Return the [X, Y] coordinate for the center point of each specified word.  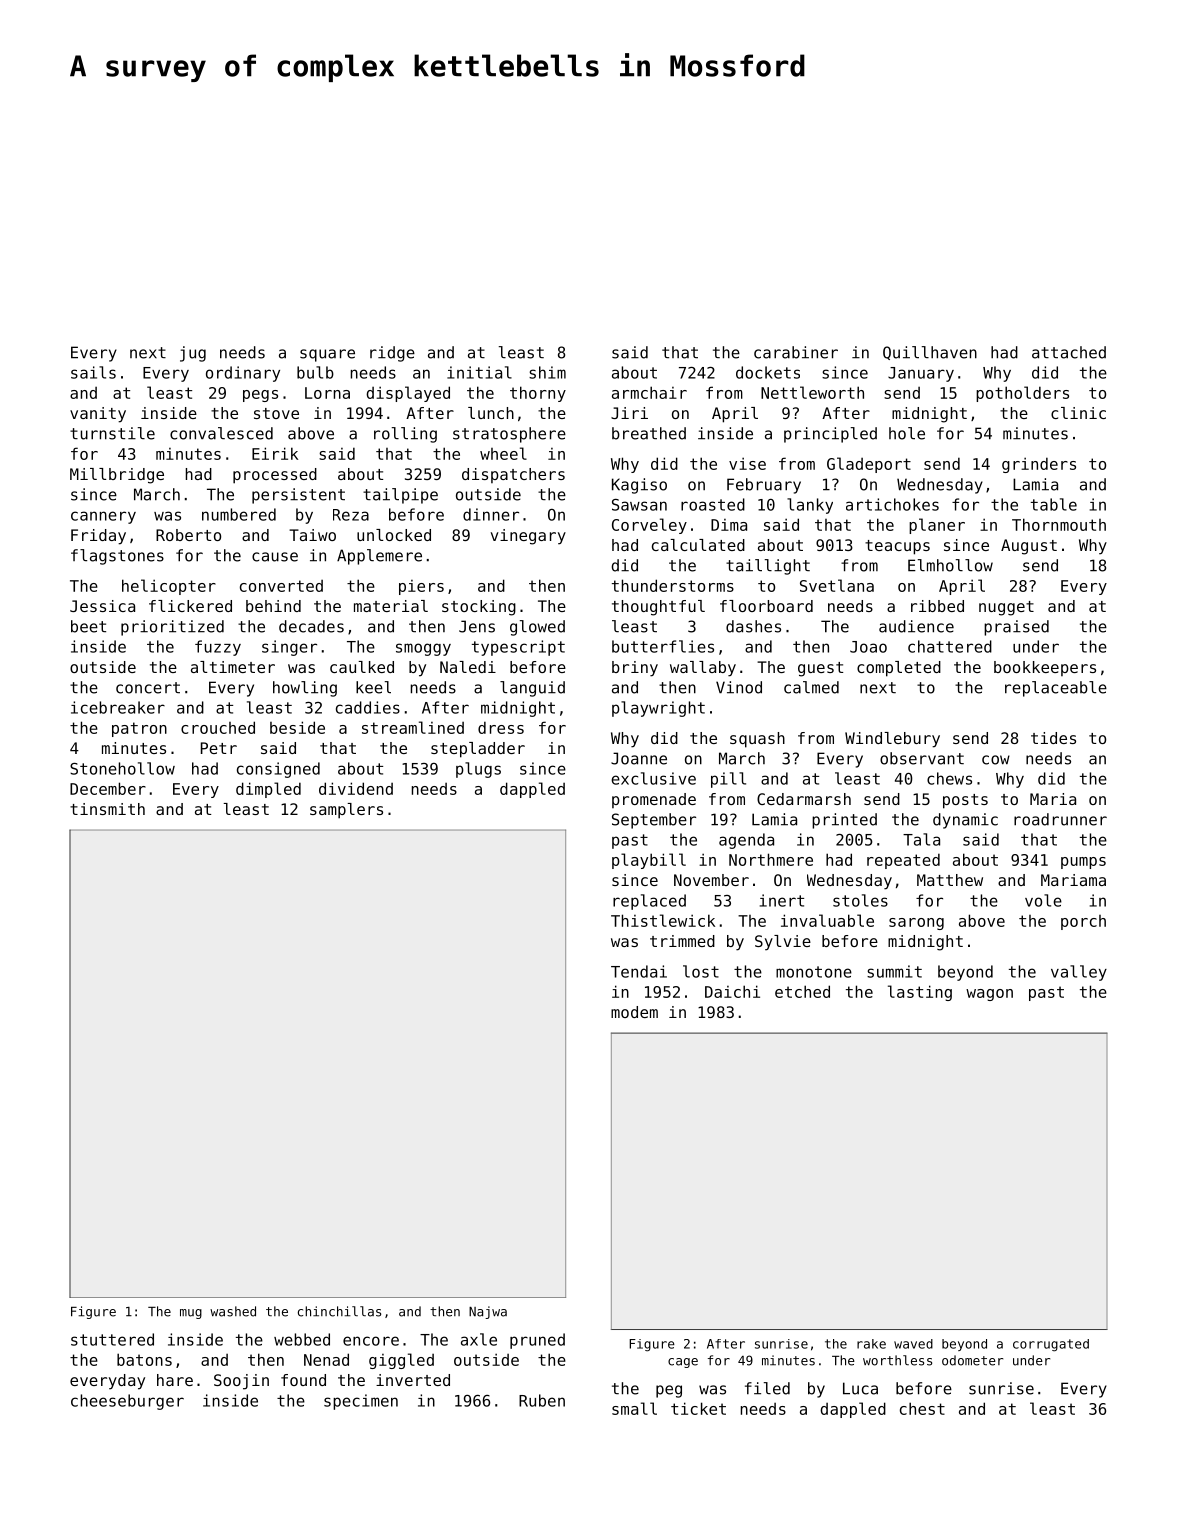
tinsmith [107, 809]
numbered [239, 514]
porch [1083, 922]
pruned [537, 1341]
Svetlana [837, 585]
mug [191, 1314]
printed [844, 821]
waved [913, 1344]
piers [421, 587]
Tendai [639, 971]
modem [634, 1012]
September [654, 821]
